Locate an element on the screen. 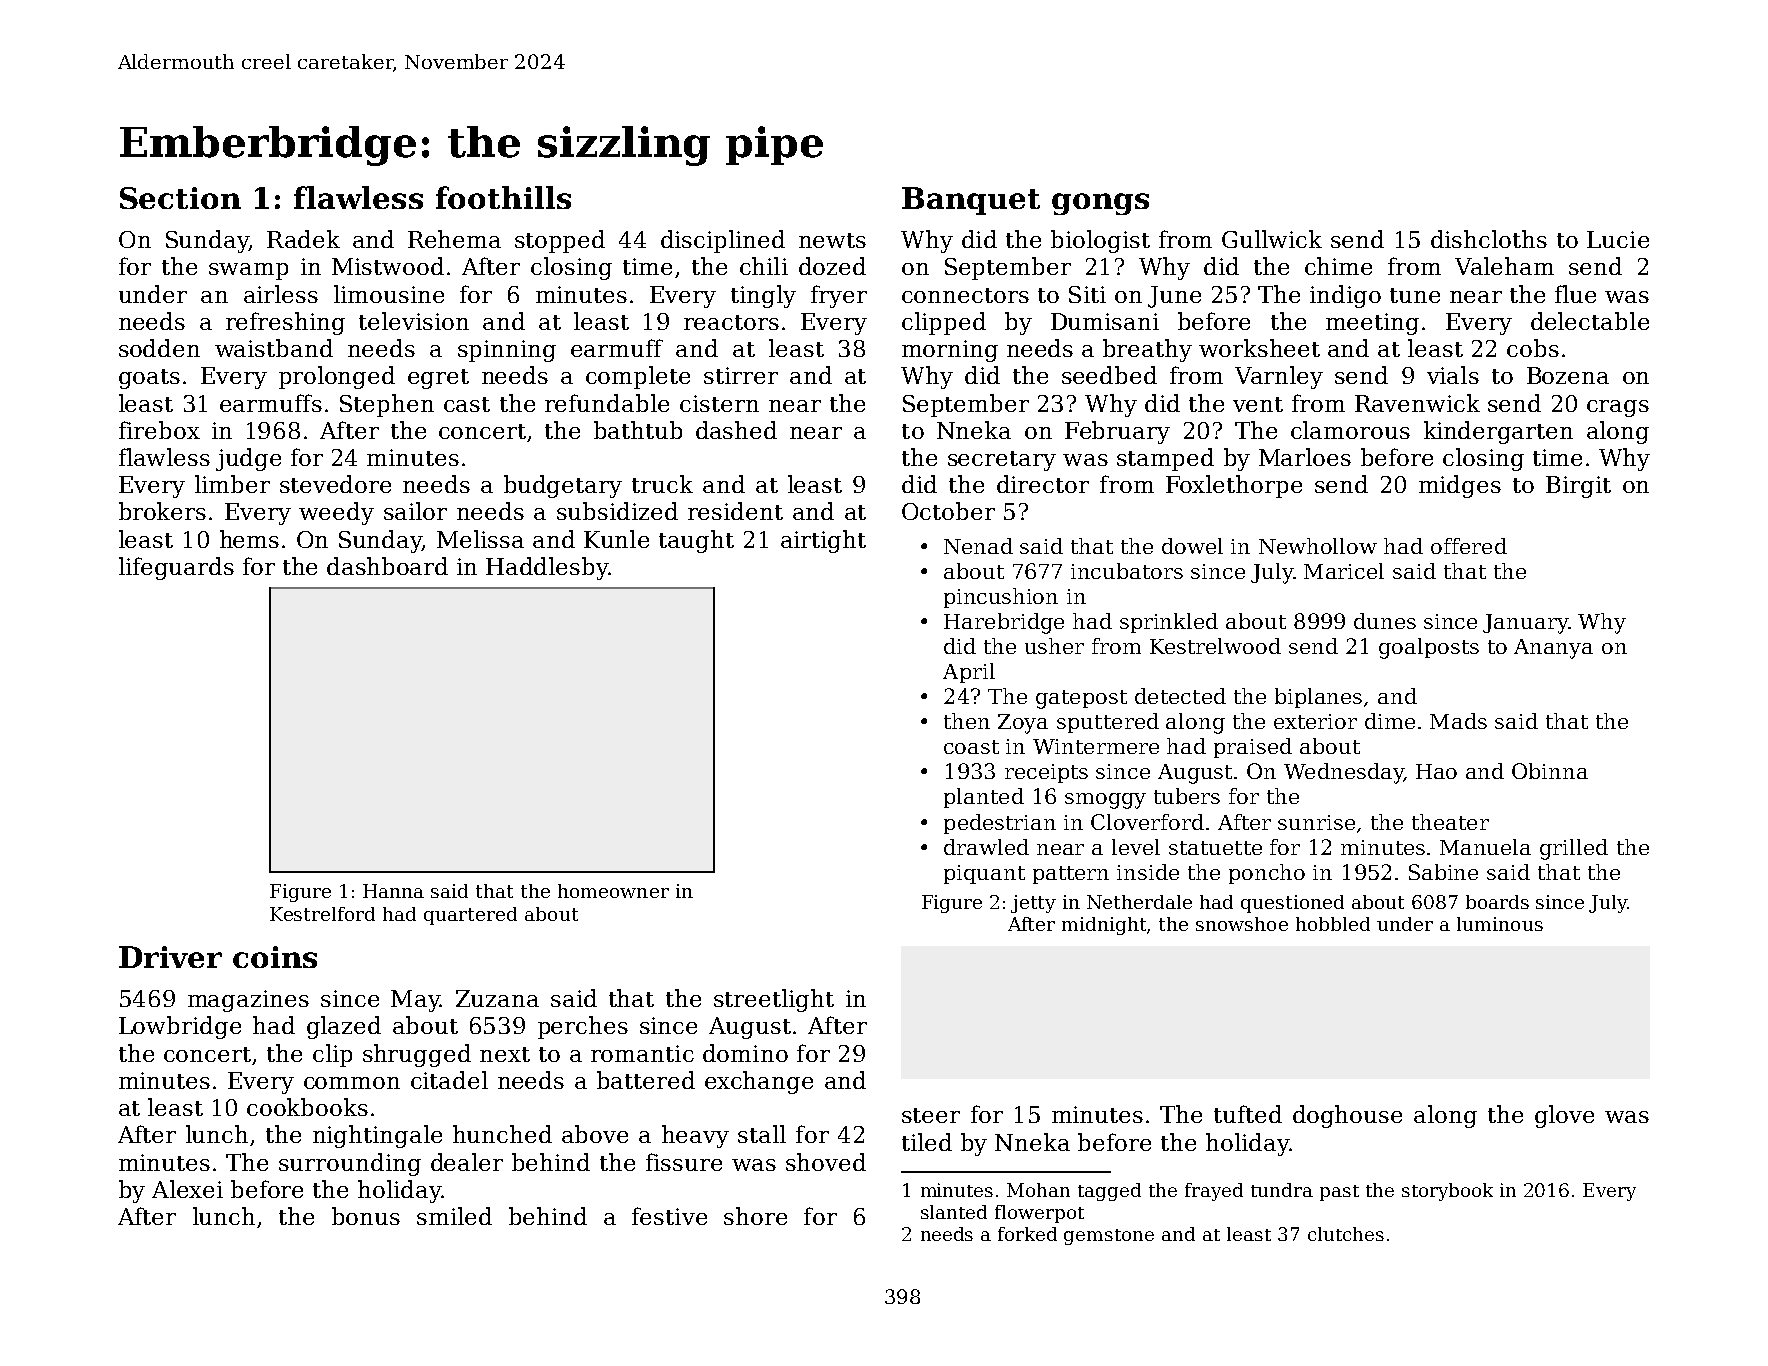 The width and height of the screenshot is (1768, 1366). Obinna is located at coordinates (1550, 771).
